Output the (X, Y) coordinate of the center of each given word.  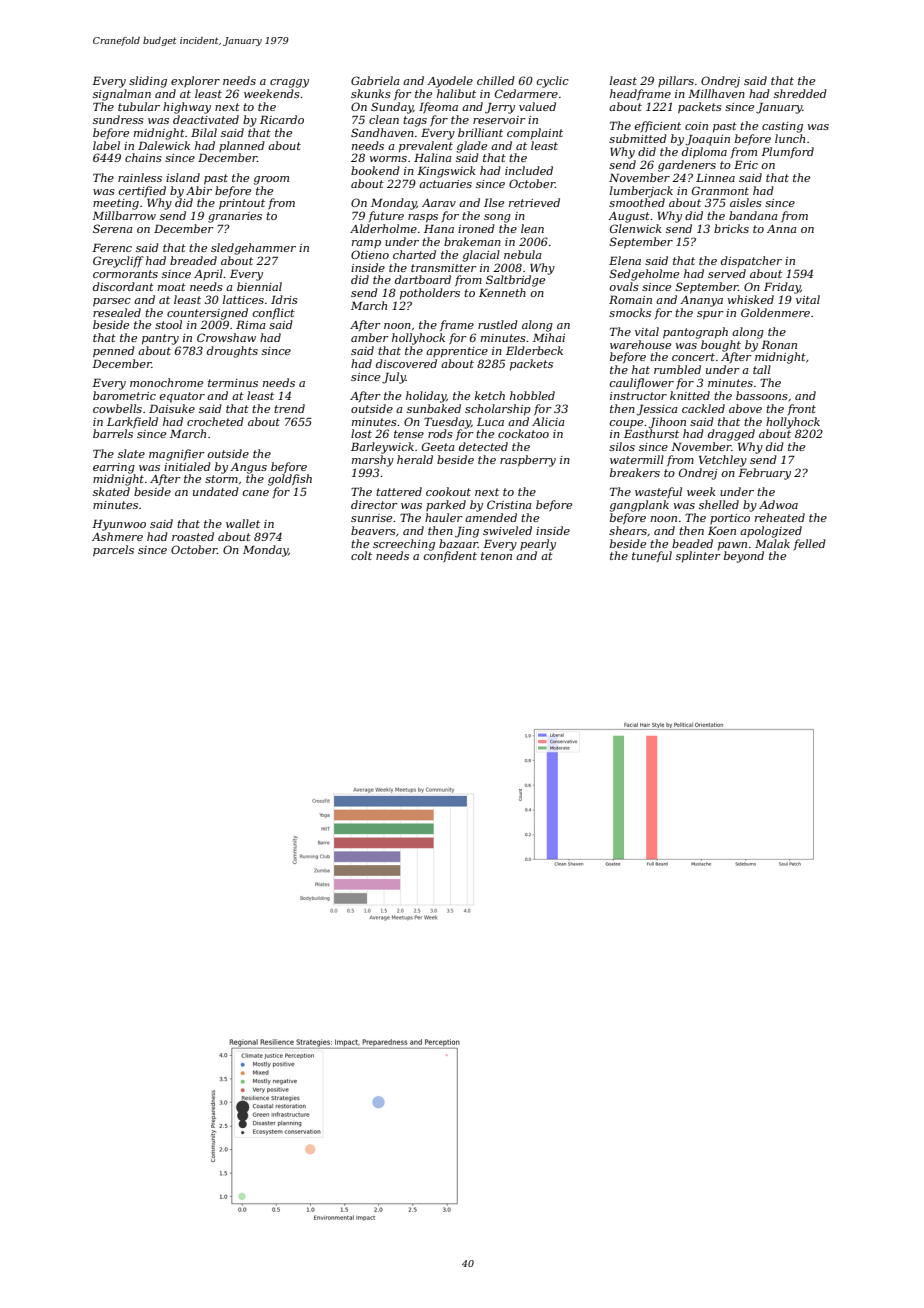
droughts (232, 352)
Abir (199, 190)
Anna (782, 229)
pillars (676, 81)
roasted (193, 536)
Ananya (701, 301)
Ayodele (450, 82)
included (529, 170)
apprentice (457, 352)
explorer (195, 81)
